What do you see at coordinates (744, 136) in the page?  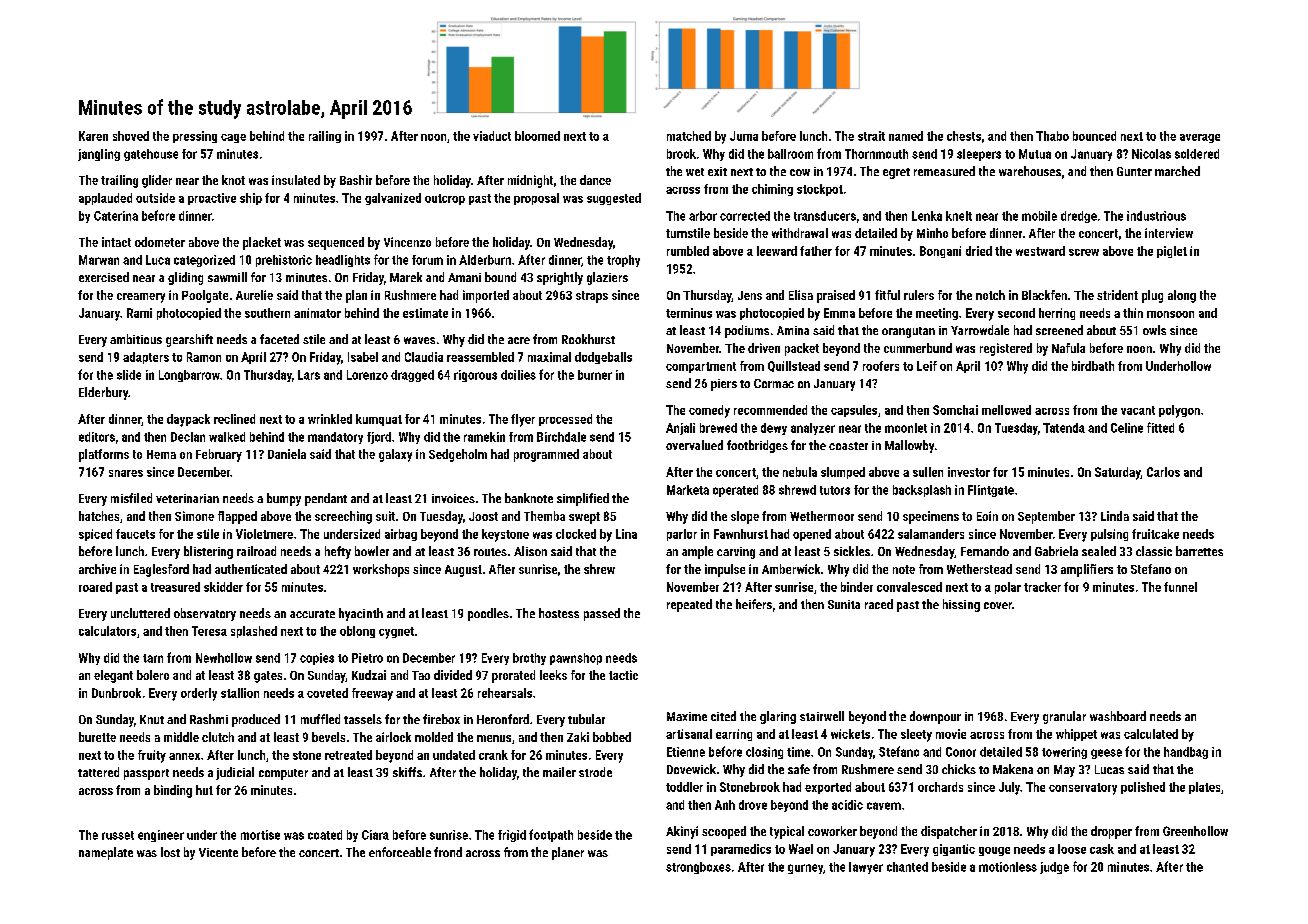 I see `Juma` at bounding box center [744, 136].
